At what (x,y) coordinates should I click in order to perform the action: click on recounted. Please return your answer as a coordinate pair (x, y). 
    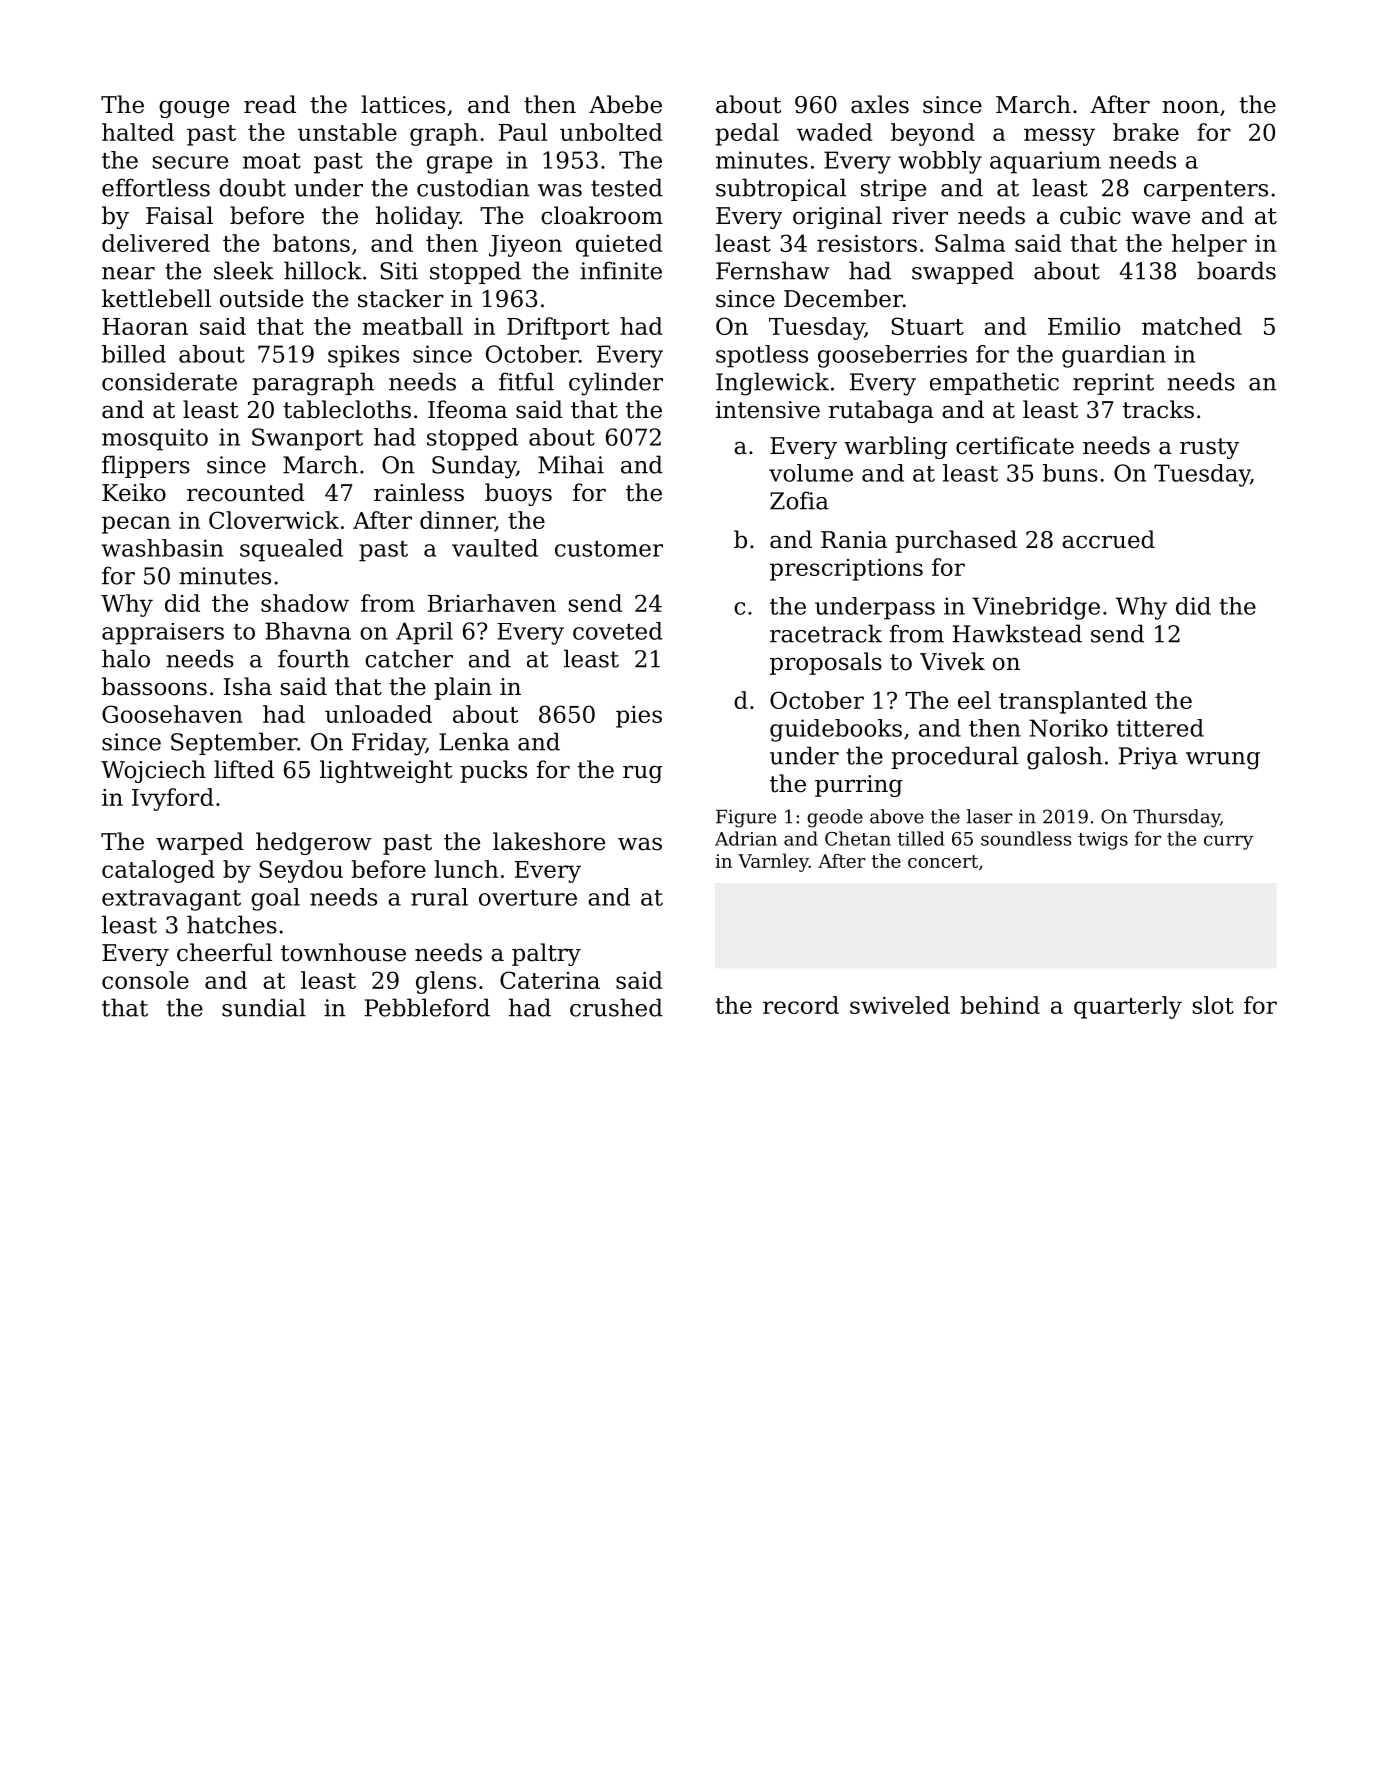
    Looking at the image, I should click on (246, 492).
